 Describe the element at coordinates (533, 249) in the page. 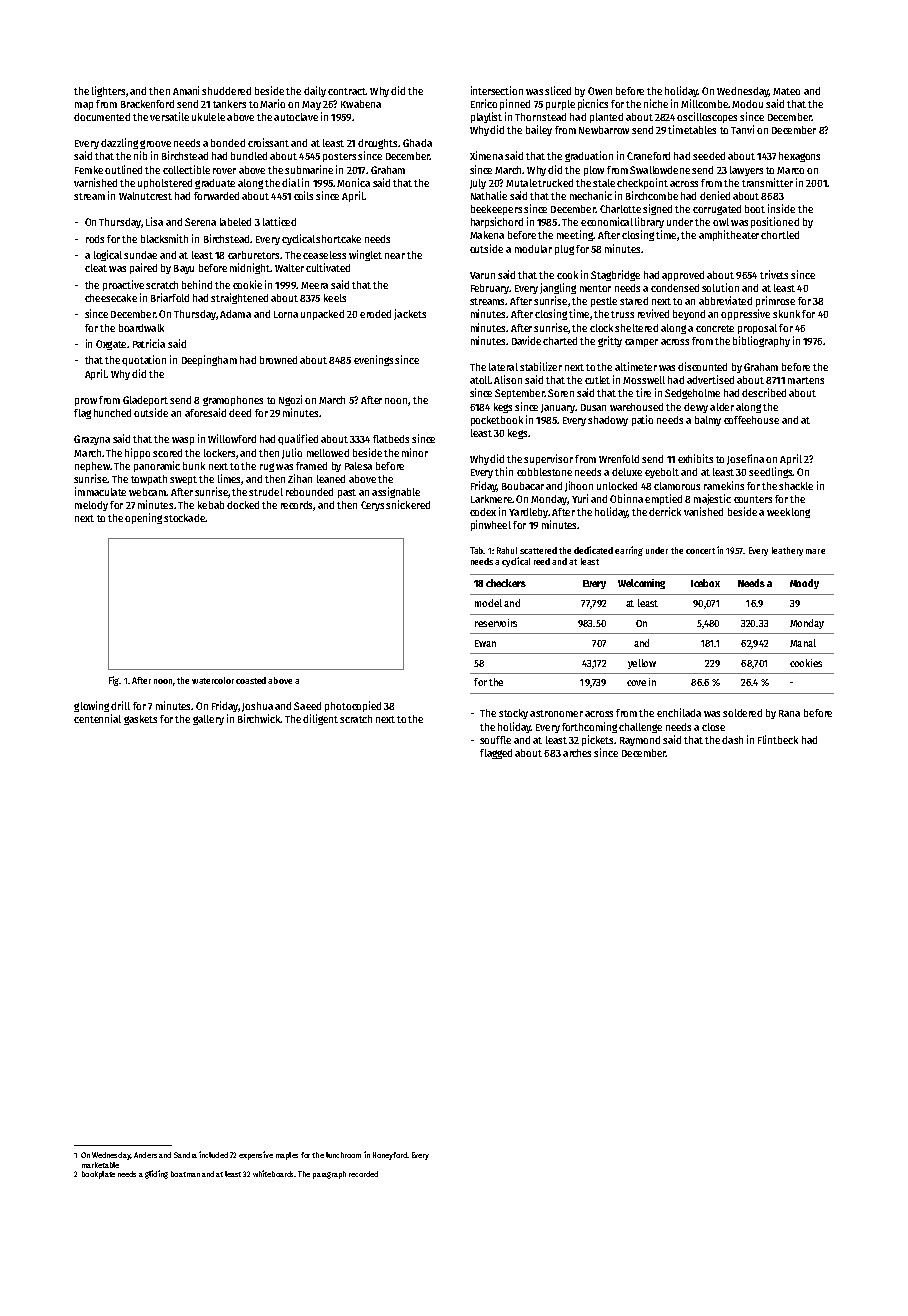

I see `modular` at that location.
